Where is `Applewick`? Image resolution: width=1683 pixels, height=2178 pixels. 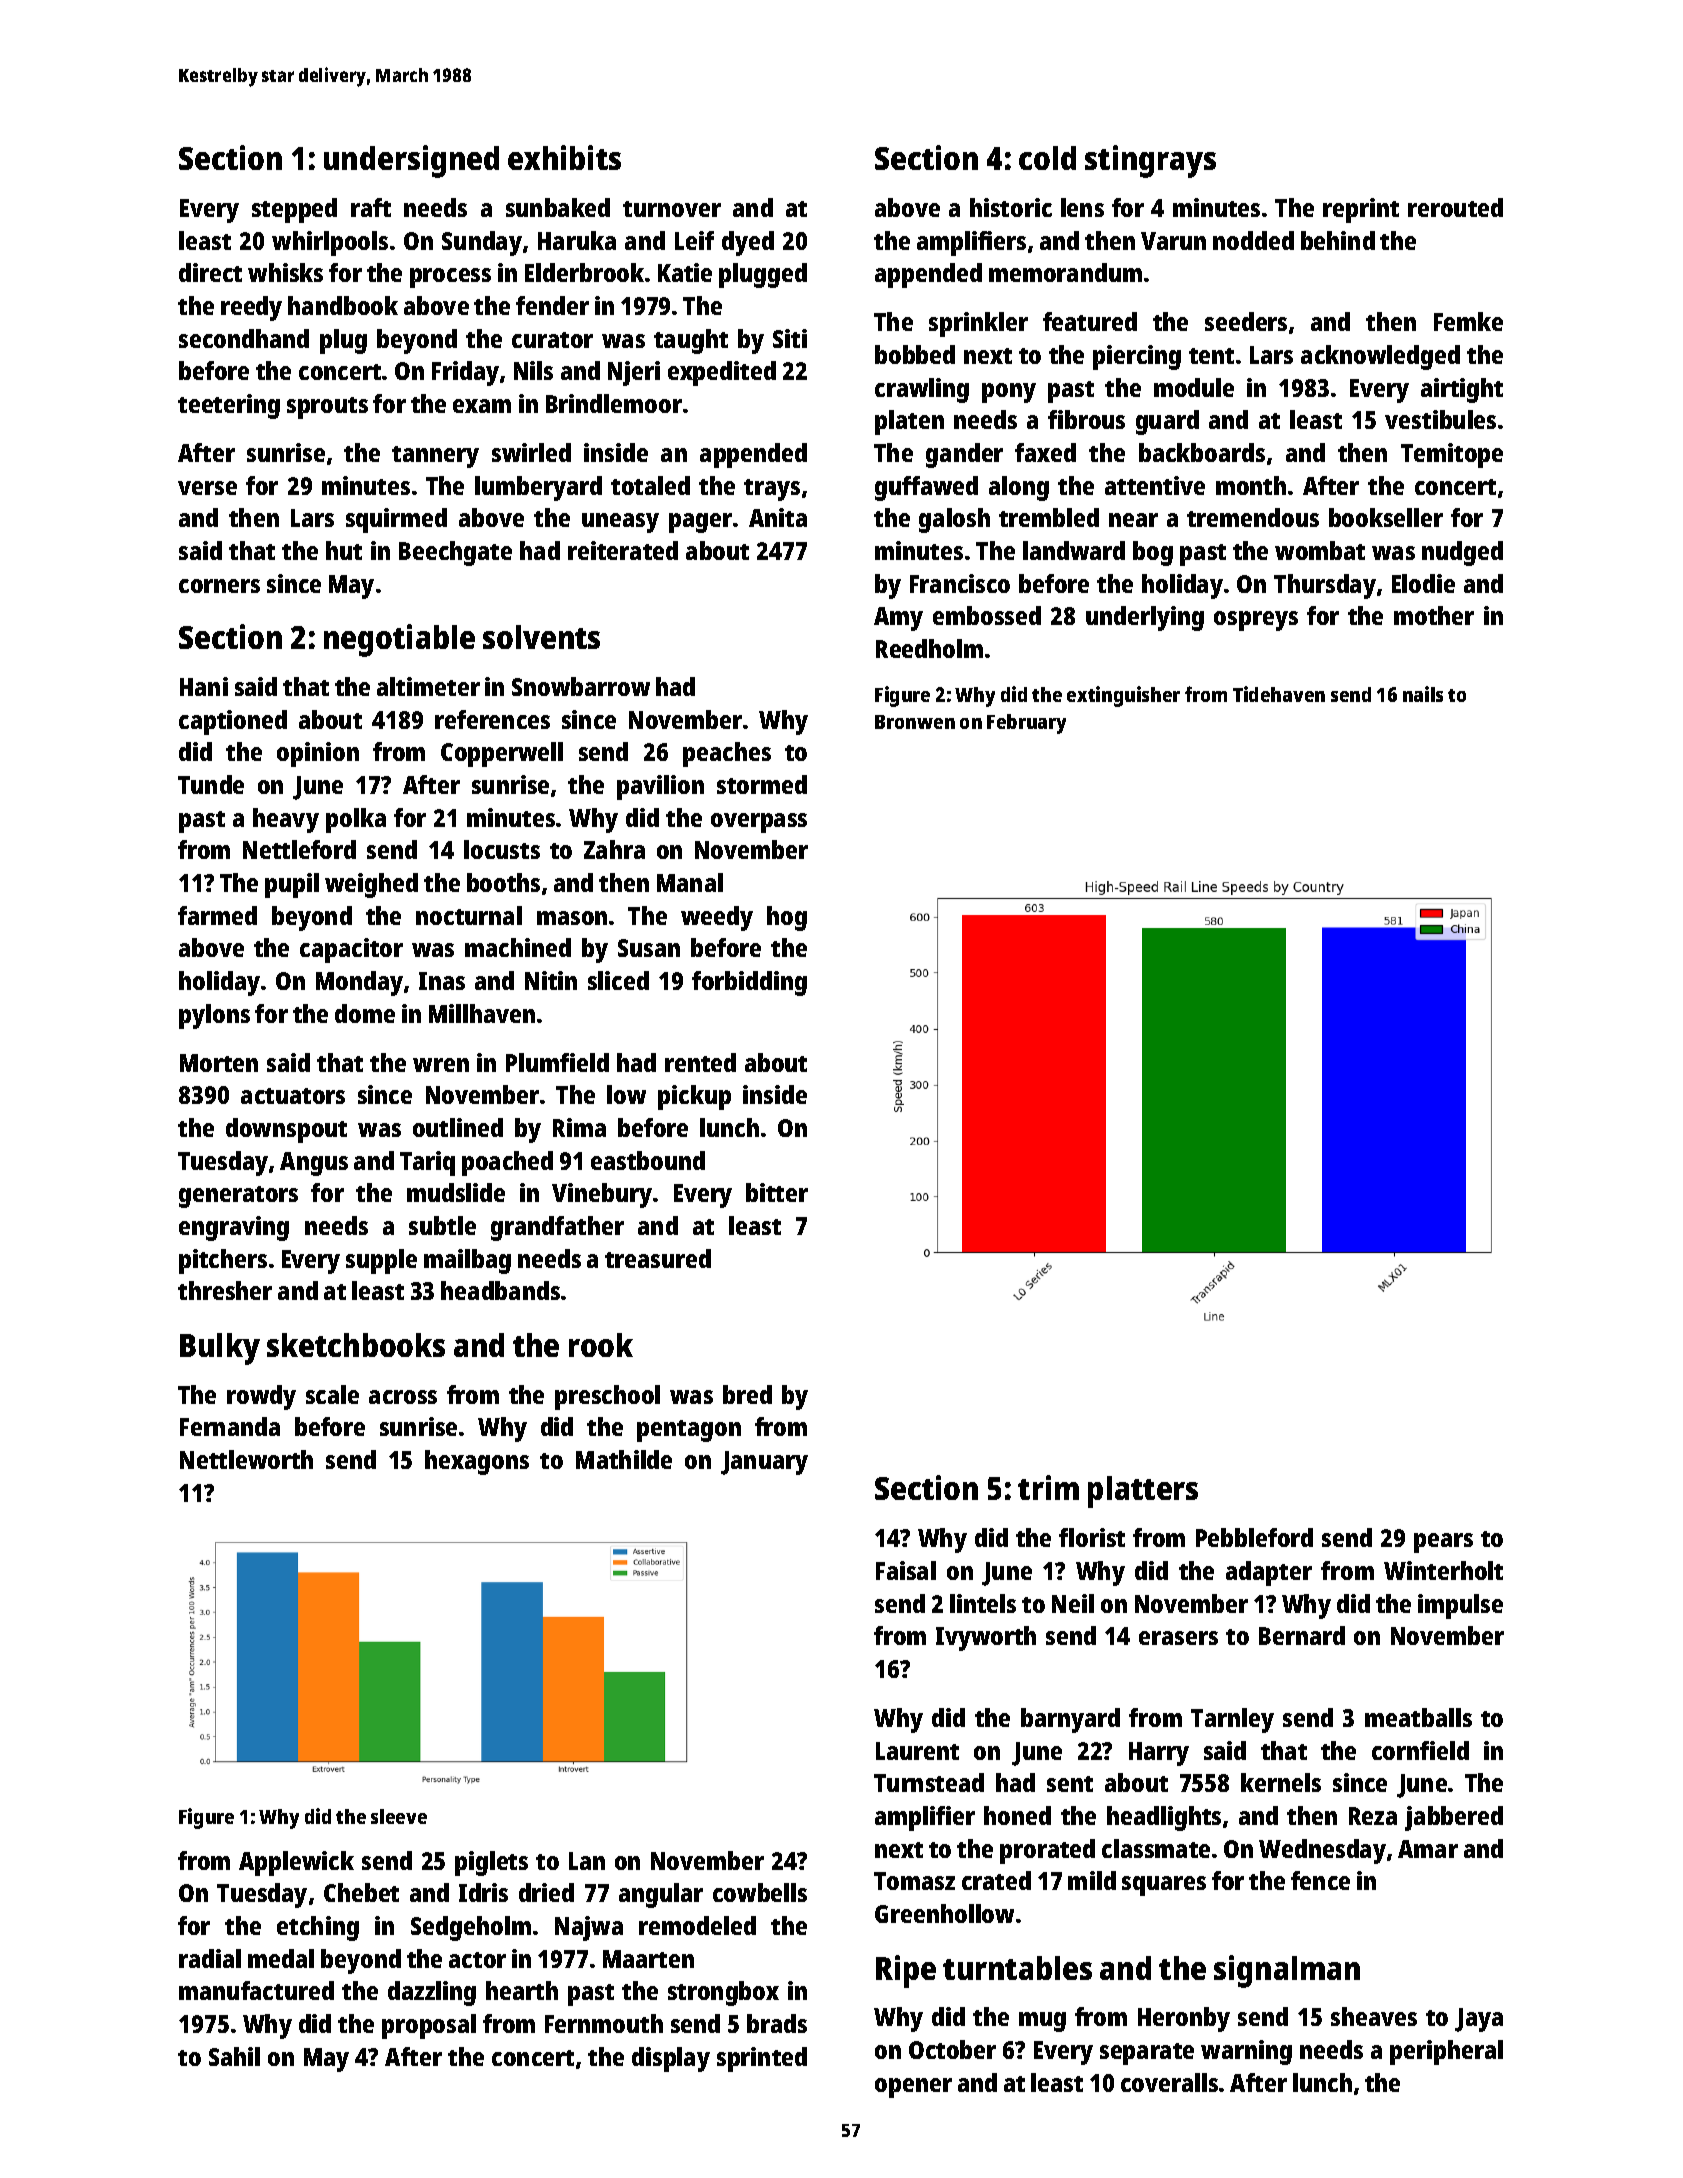
Applewick is located at coordinates (296, 1863).
